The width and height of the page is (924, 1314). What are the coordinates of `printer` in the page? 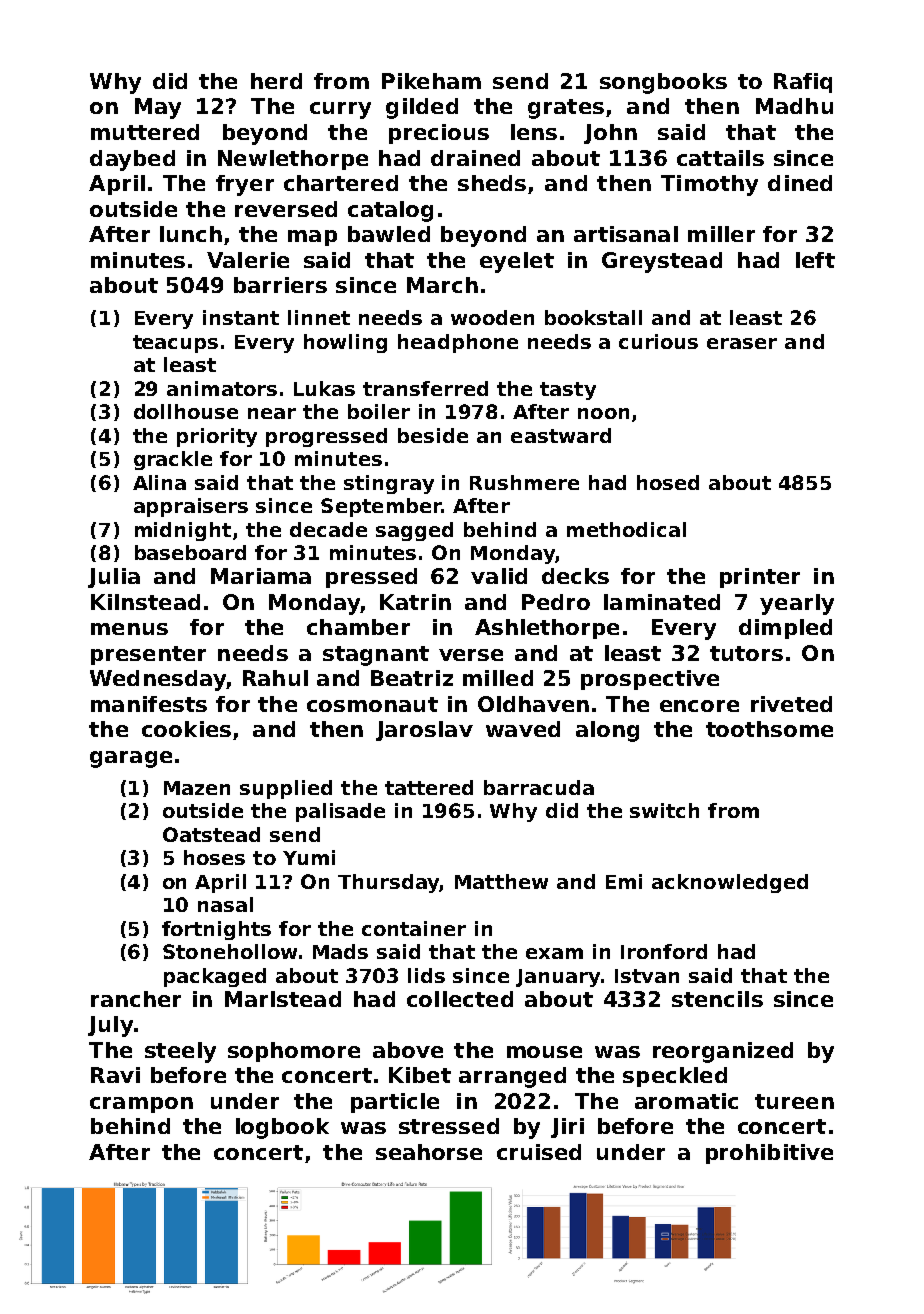 It's located at (760, 578).
